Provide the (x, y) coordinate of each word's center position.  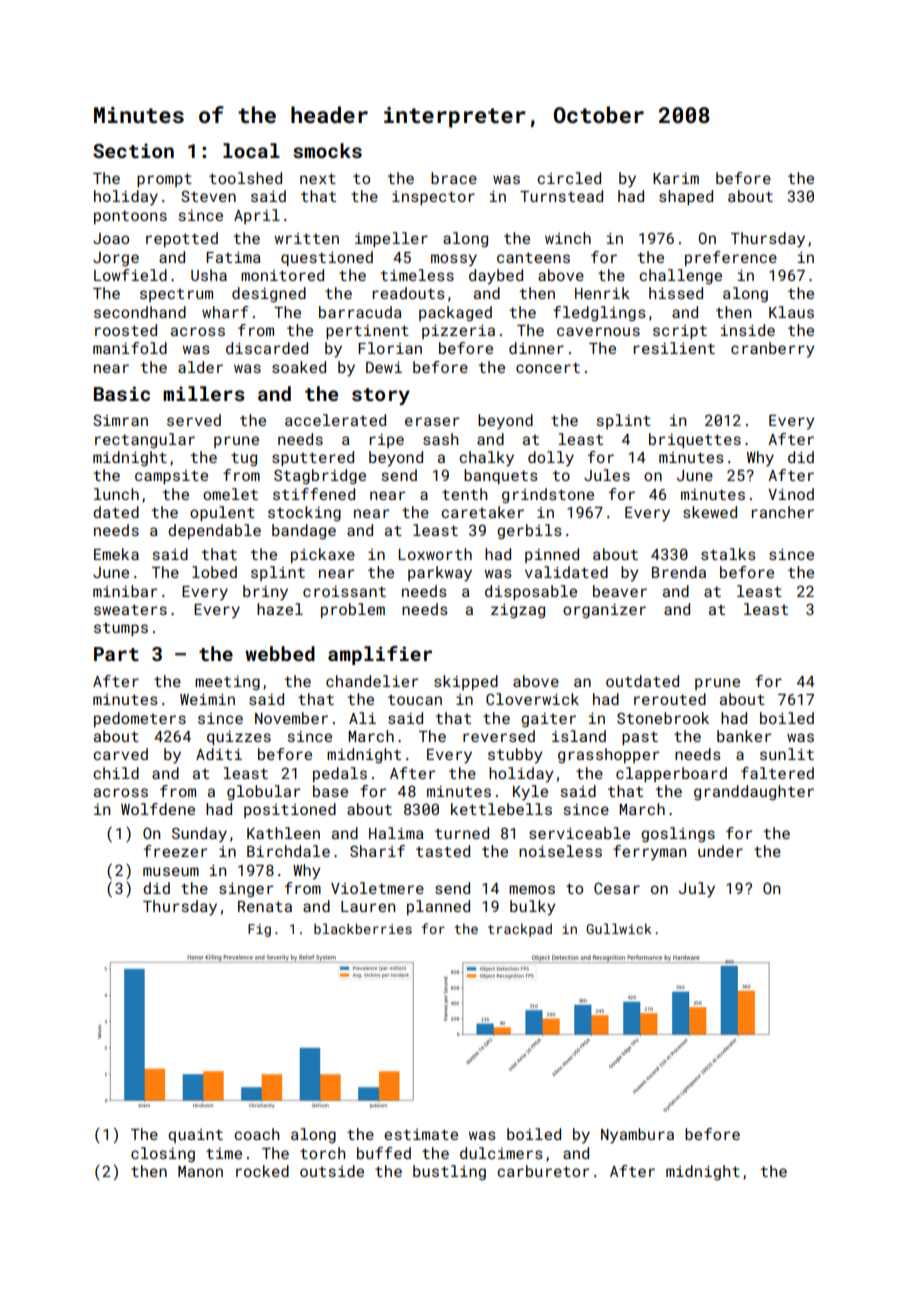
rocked (262, 1171)
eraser (432, 421)
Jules (607, 475)
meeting (227, 683)
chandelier (372, 681)
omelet (230, 494)
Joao (111, 238)
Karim (676, 178)
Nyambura (637, 1136)
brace (454, 178)
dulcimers (501, 1153)
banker (744, 736)
